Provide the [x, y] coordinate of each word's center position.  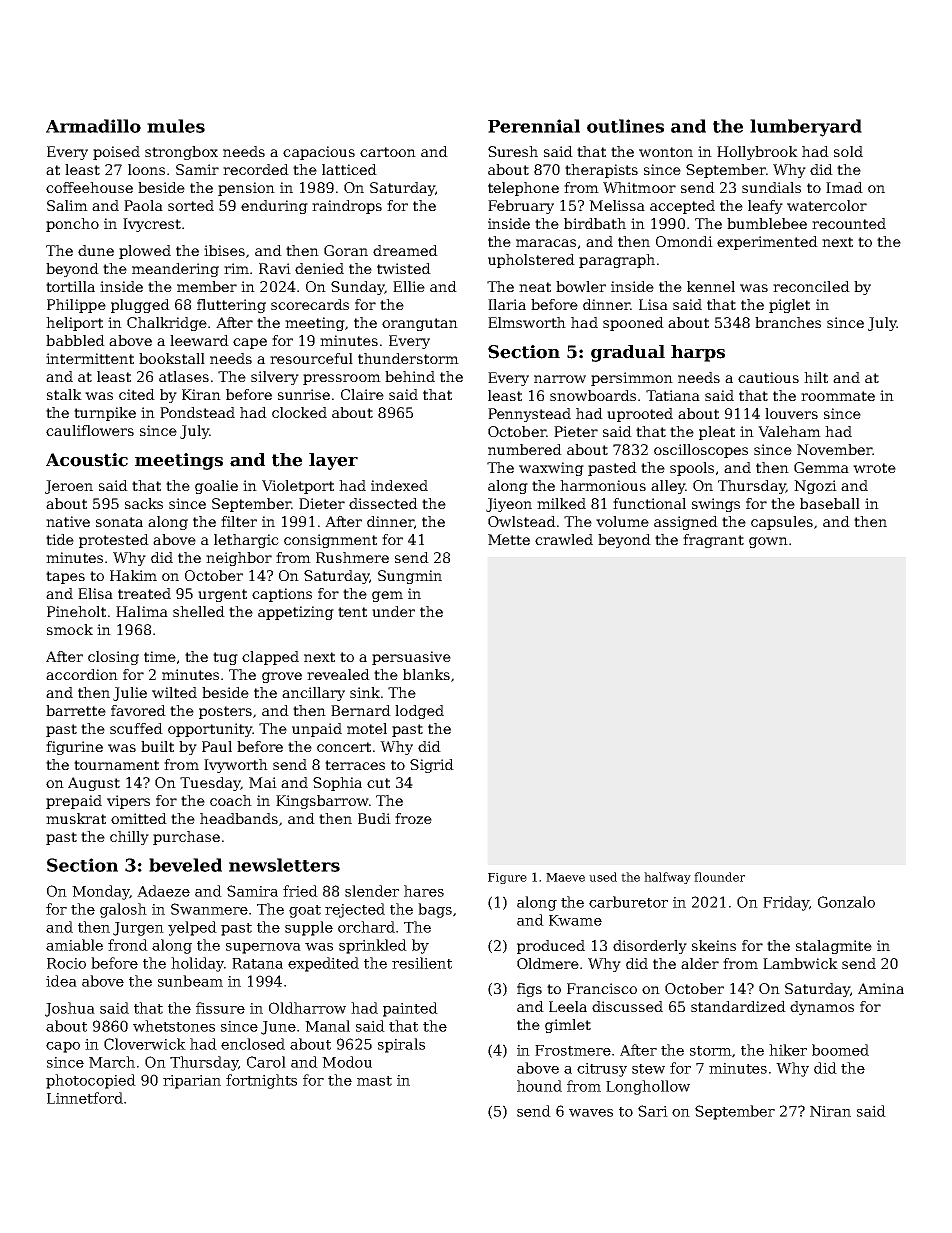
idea [61, 981]
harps [698, 353]
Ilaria [507, 304]
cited [137, 394]
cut [378, 783]
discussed [627, 1006]
